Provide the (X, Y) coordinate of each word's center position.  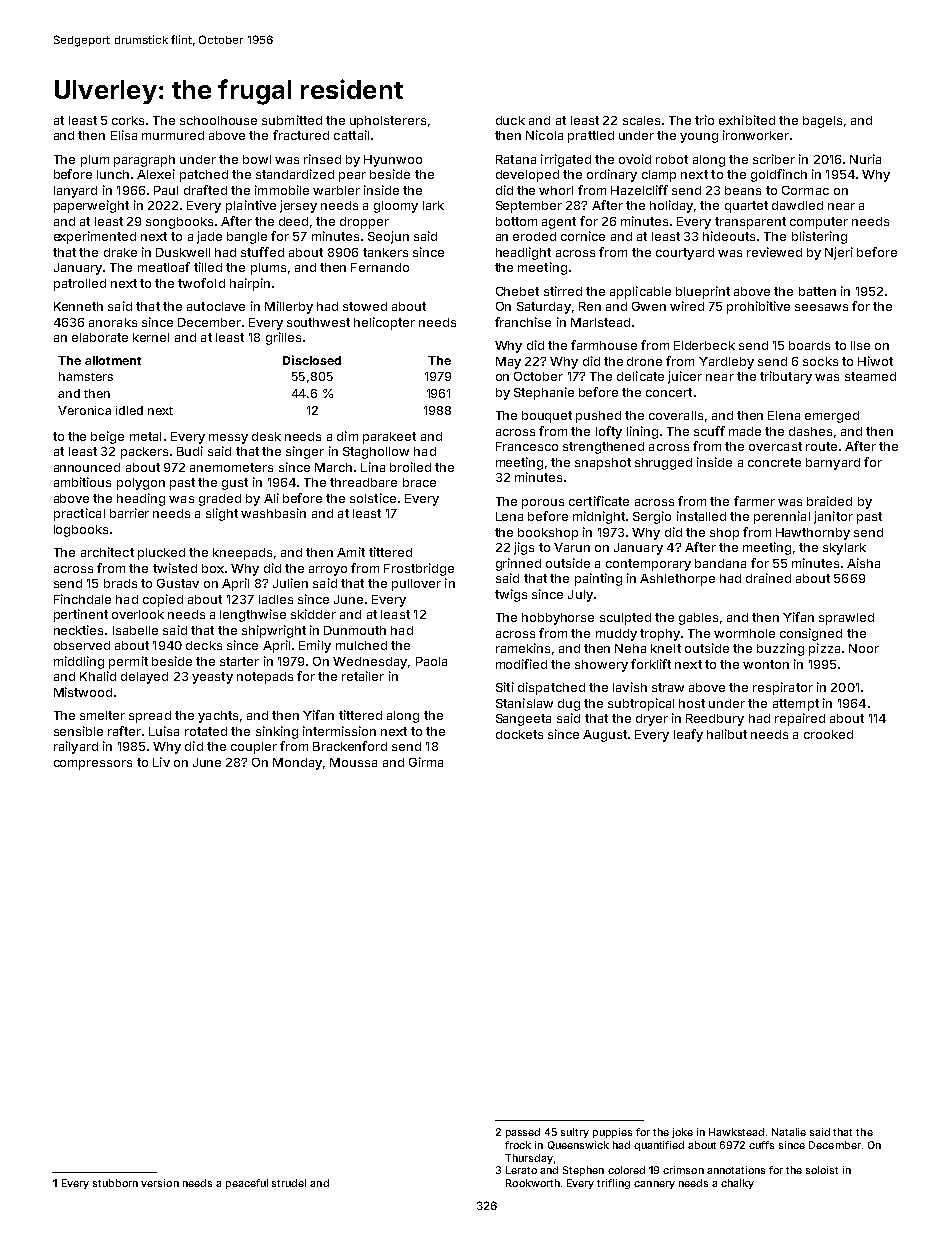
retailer (363, 676)
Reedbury (715, 720)
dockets (519, 734)
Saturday (544, 308)
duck (510, 120)
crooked (828, 734)
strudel (289, 1183)
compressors (93, 765)
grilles (283, 338)
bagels (822, 122)
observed (82, 645)
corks (128, 120)
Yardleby (726, 363)
